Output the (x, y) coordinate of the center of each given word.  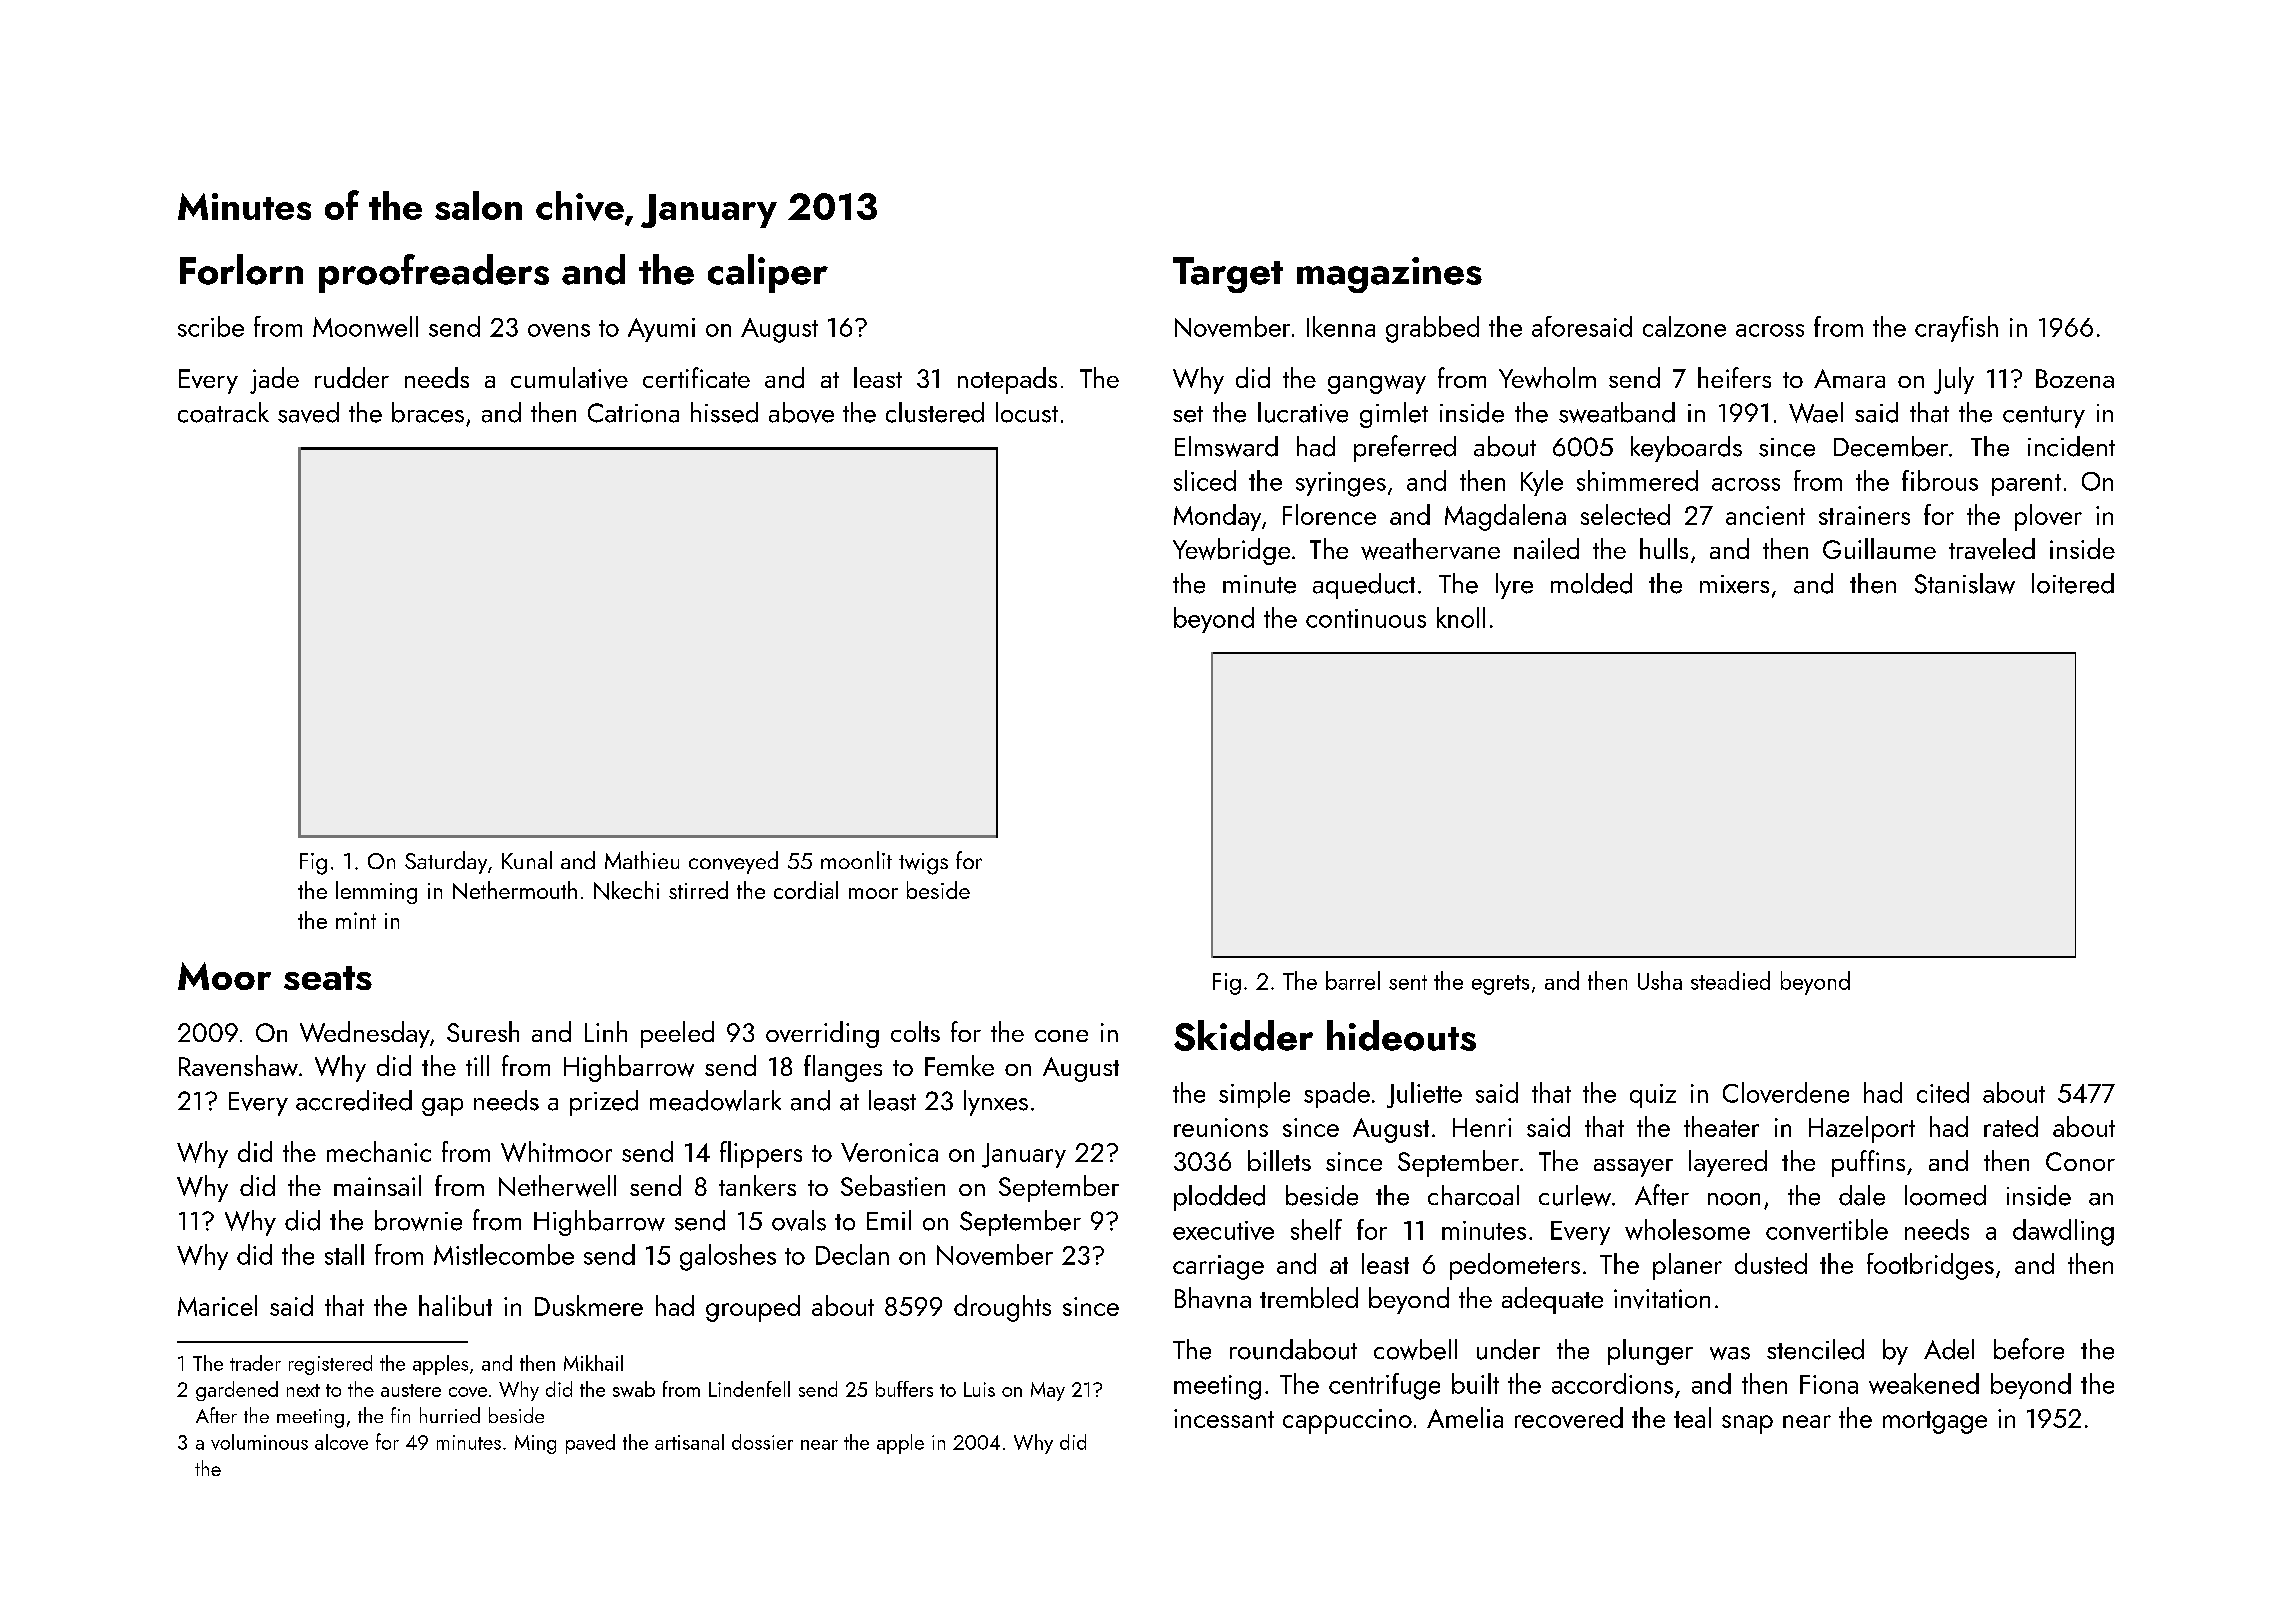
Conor (2080, 1161)
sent (1408, 982)
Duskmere (589, 1305)
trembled (1309, 1297)
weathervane (1430, 549)
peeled (677, 1034)
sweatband (1617, 412)
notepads (1007, 380)
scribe (211, 326)
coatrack (223, 412)
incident (2071, 446)
